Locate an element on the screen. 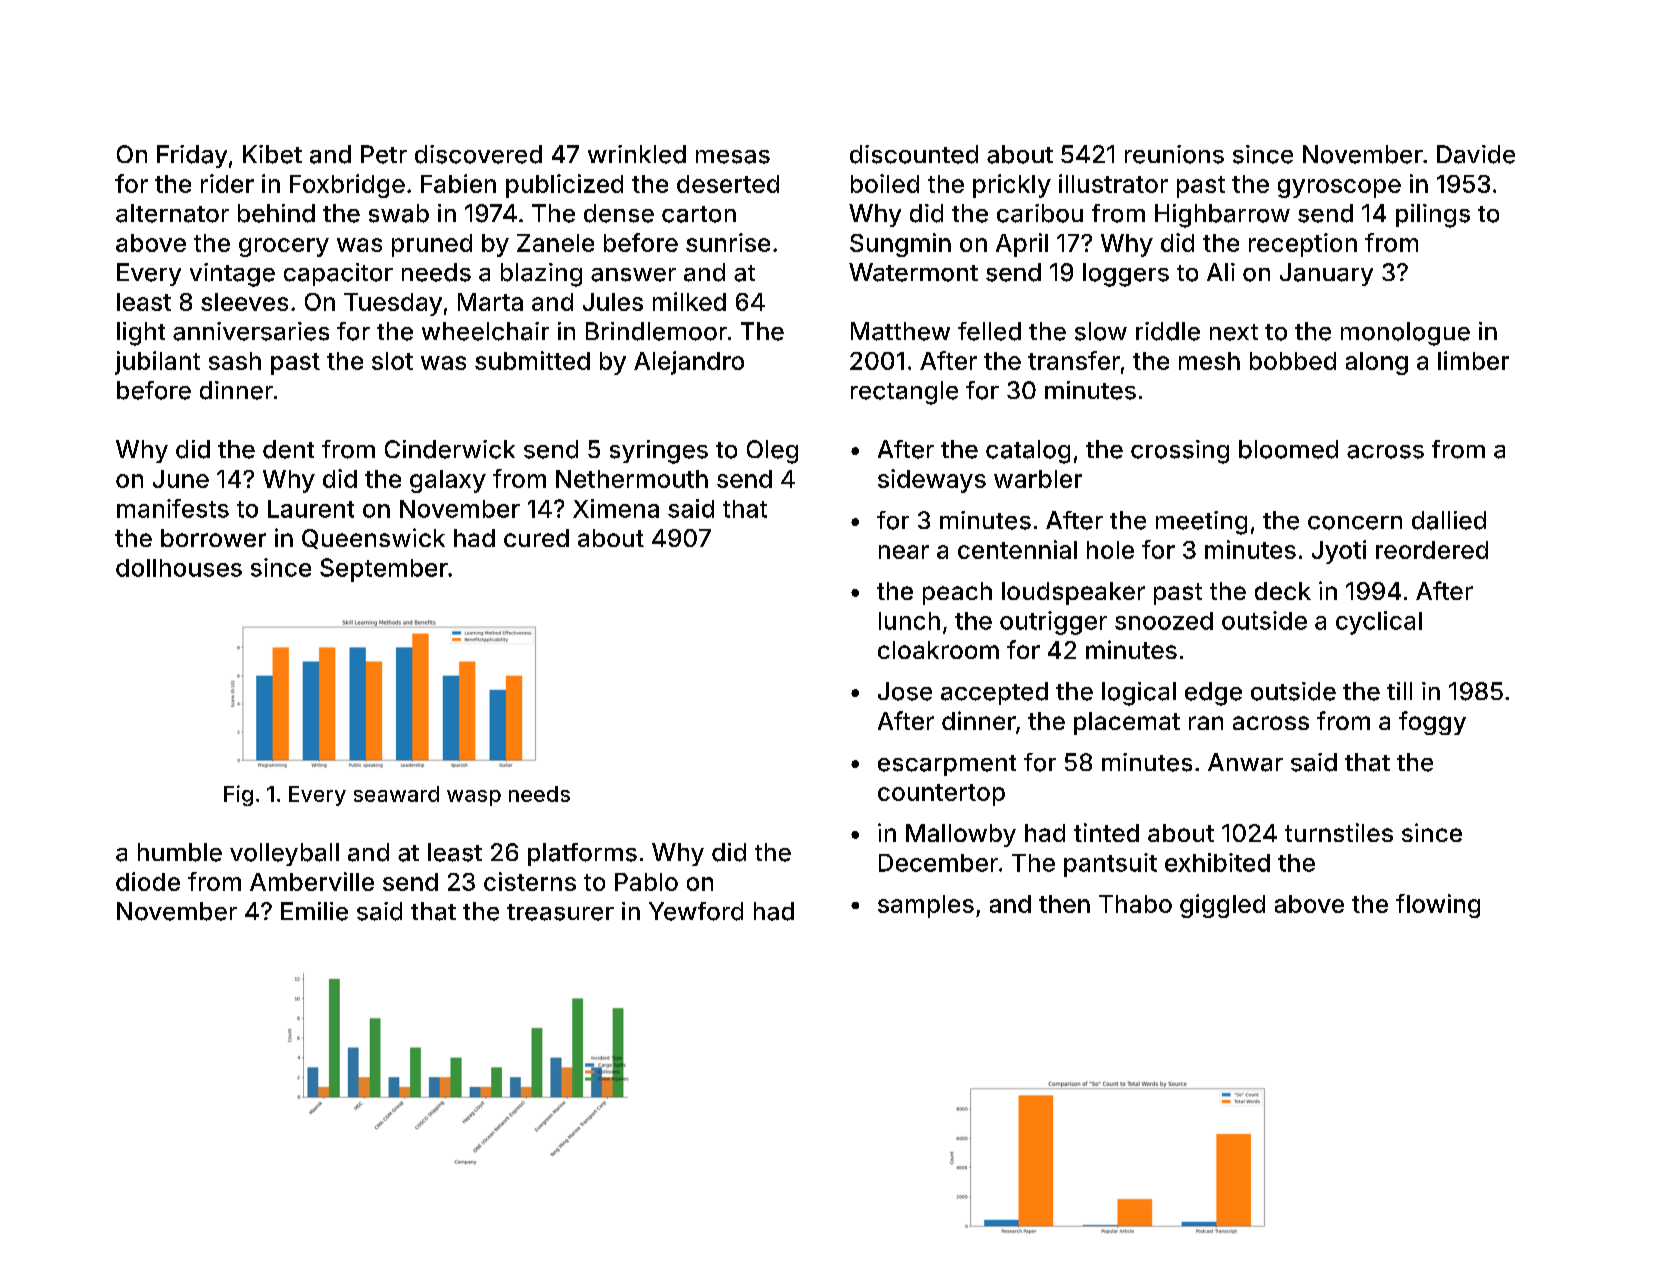 Image resolution: width=1658 pixels, height=1281 pixels. swab is located at coordinates (399, 213).
